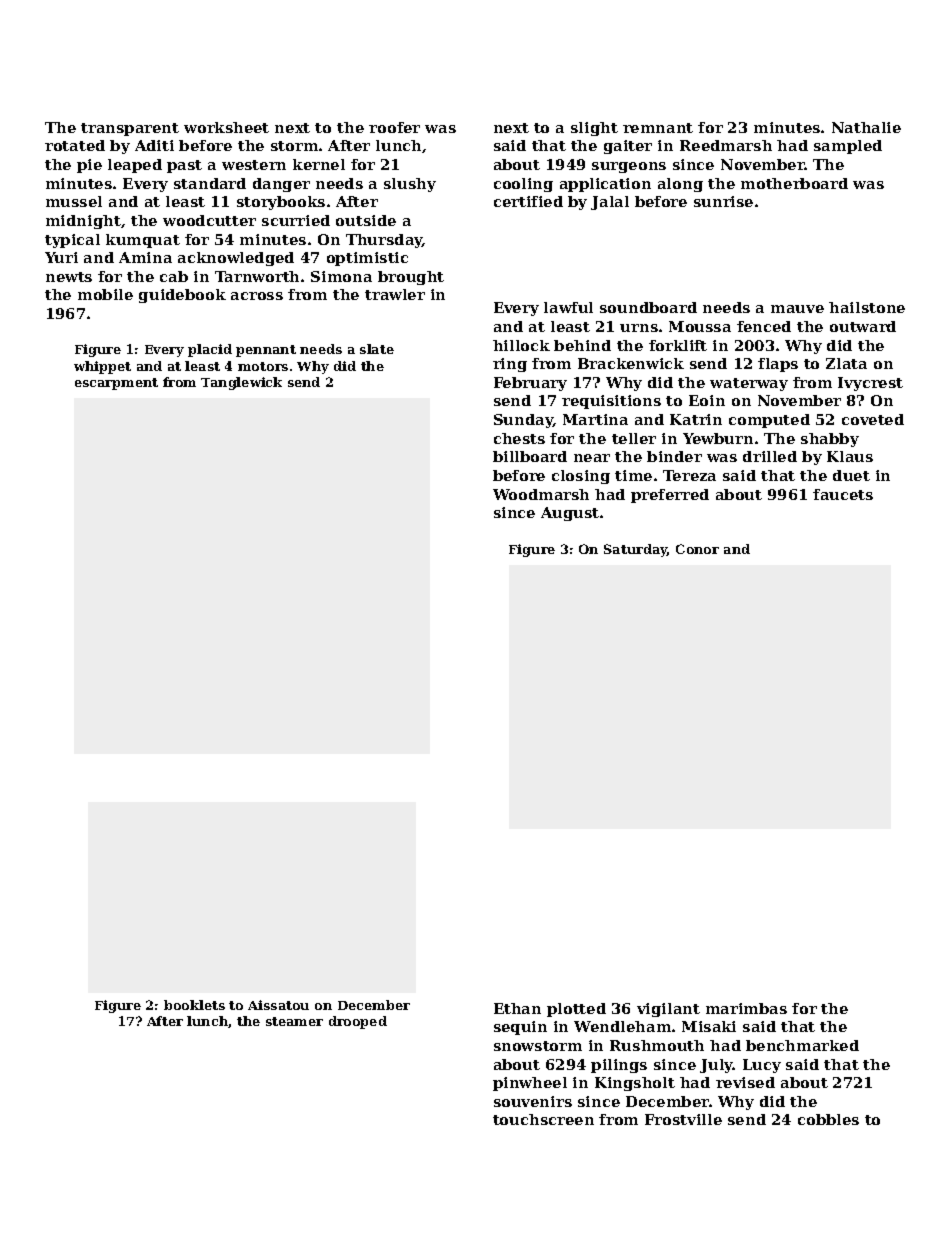  What do you see at coordinates (794, 183) in the screenshot?
I see `motherboard` at bounding box center [794, 183].
